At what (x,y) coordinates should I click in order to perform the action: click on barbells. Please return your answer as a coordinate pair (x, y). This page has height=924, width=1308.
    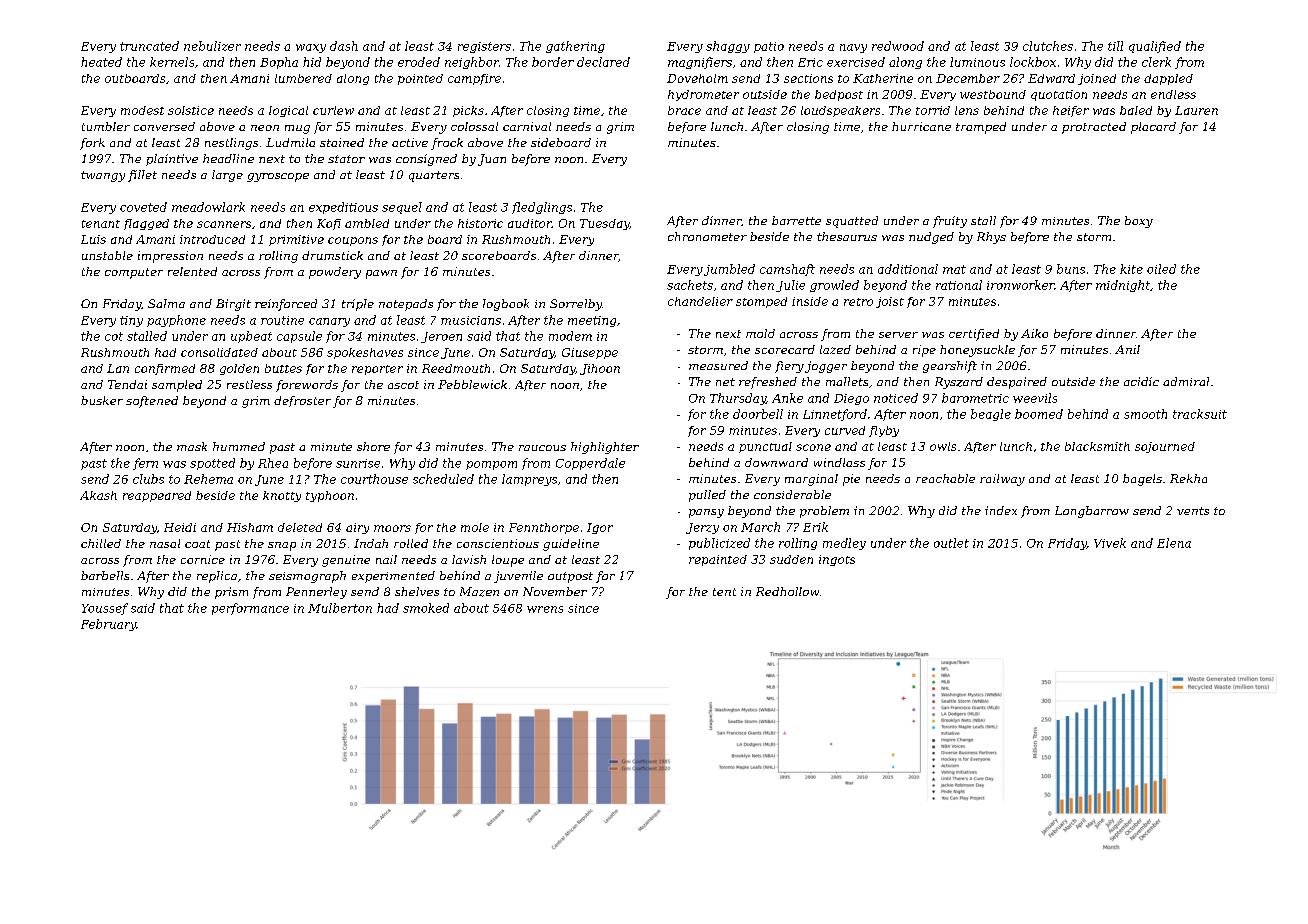
    Looking at the image, I should click on (105, 575).
